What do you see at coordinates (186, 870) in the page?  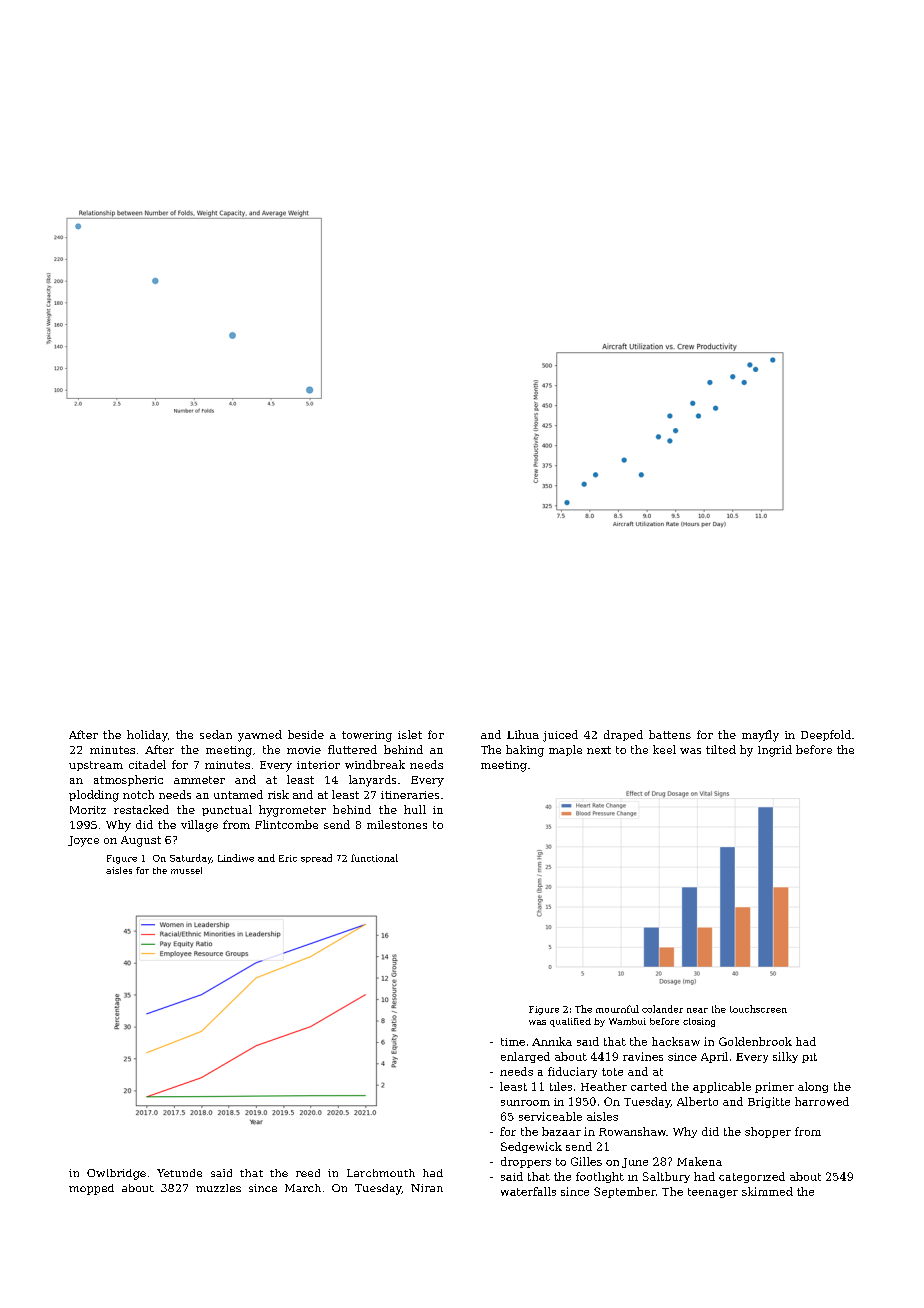 I see `mussel` at bounding box center [186, 870].
